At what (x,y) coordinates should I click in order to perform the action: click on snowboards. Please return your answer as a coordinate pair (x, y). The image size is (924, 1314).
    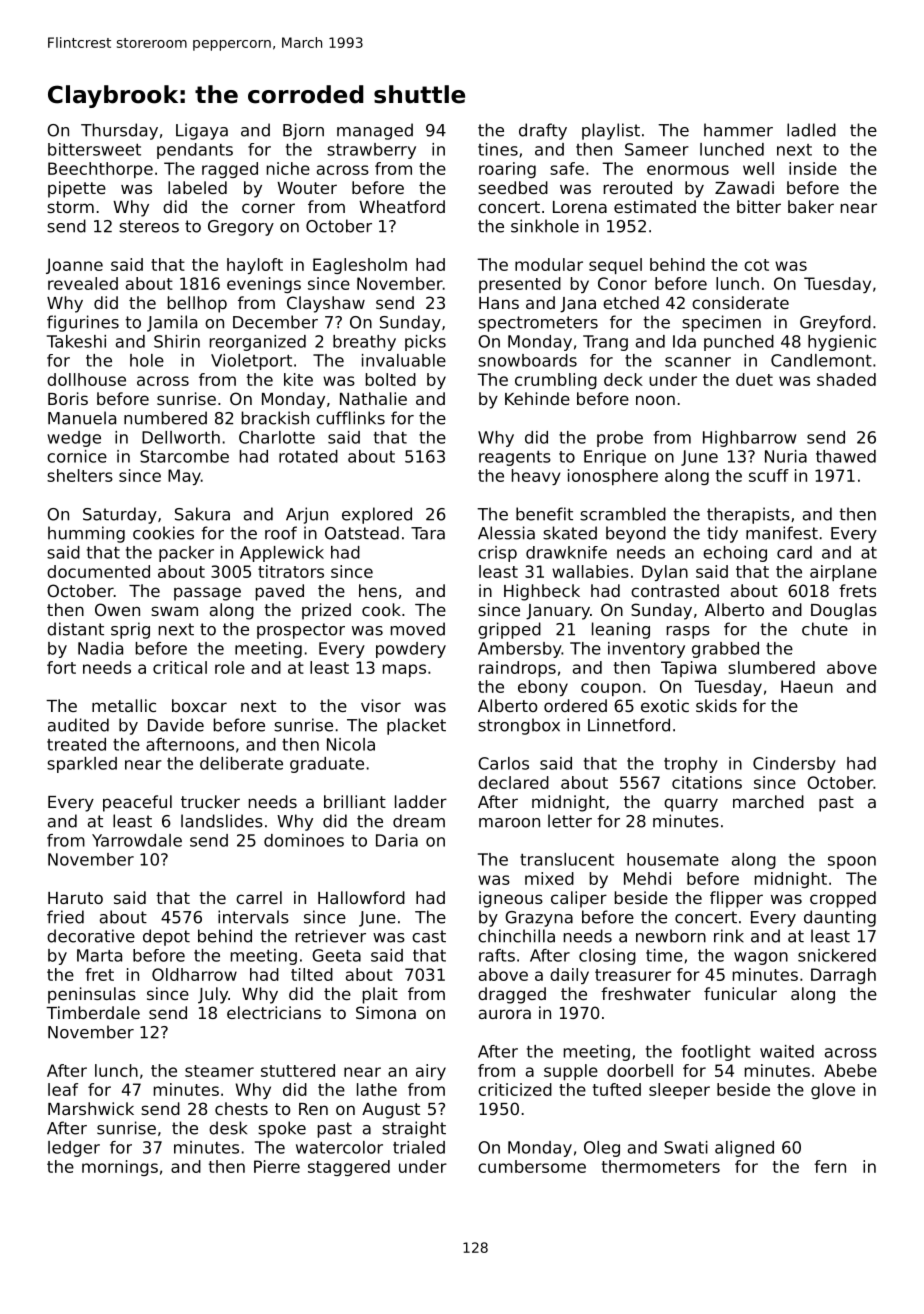
    Looking at the image, I should click on (527, 360).
